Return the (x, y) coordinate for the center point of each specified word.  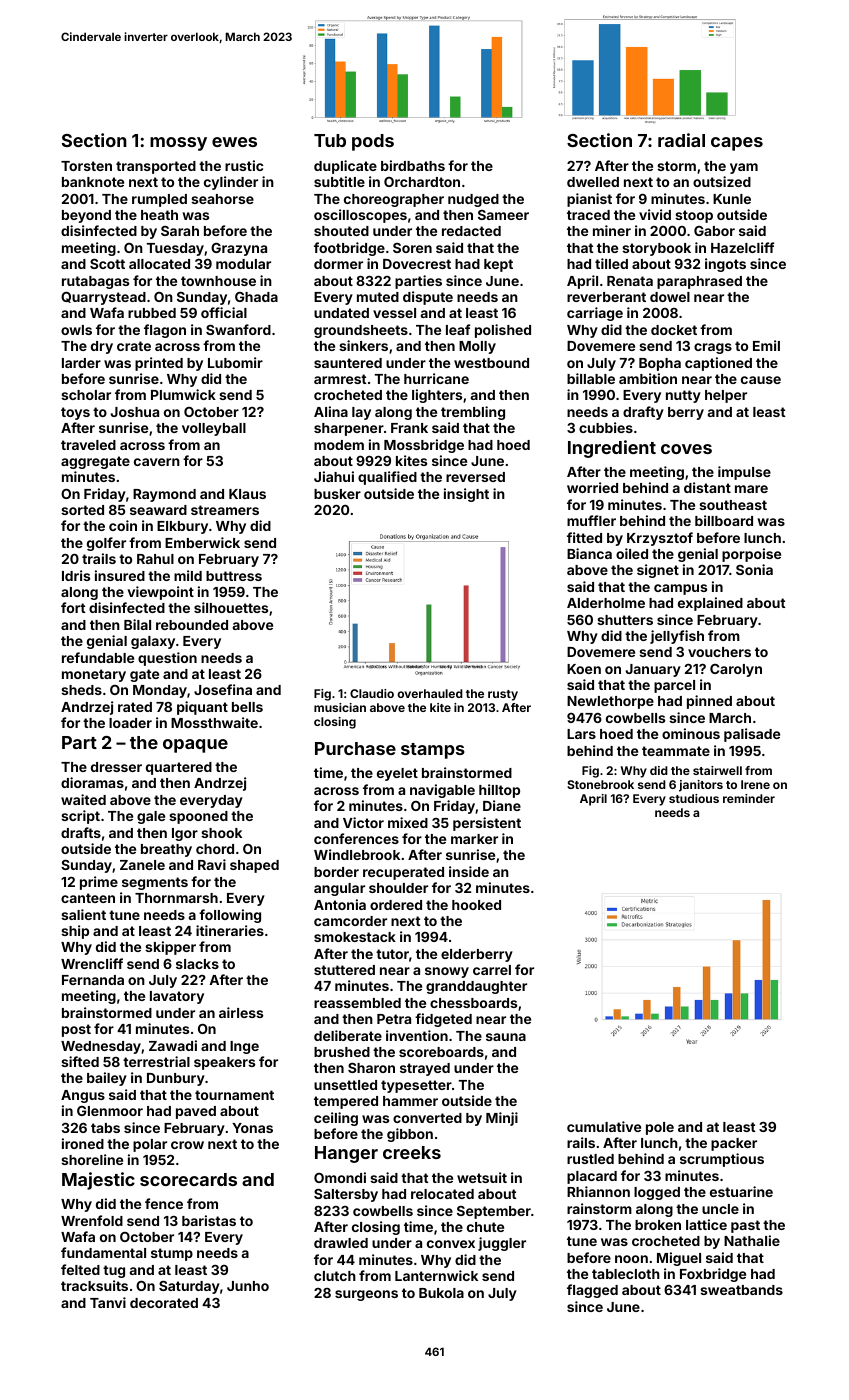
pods (373, 142)
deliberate (348, 1035)
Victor (363, 822)
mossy (178, 144)
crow (187, 1145)
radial (681, 140)
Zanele (142, 865)
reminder (749, 798)
